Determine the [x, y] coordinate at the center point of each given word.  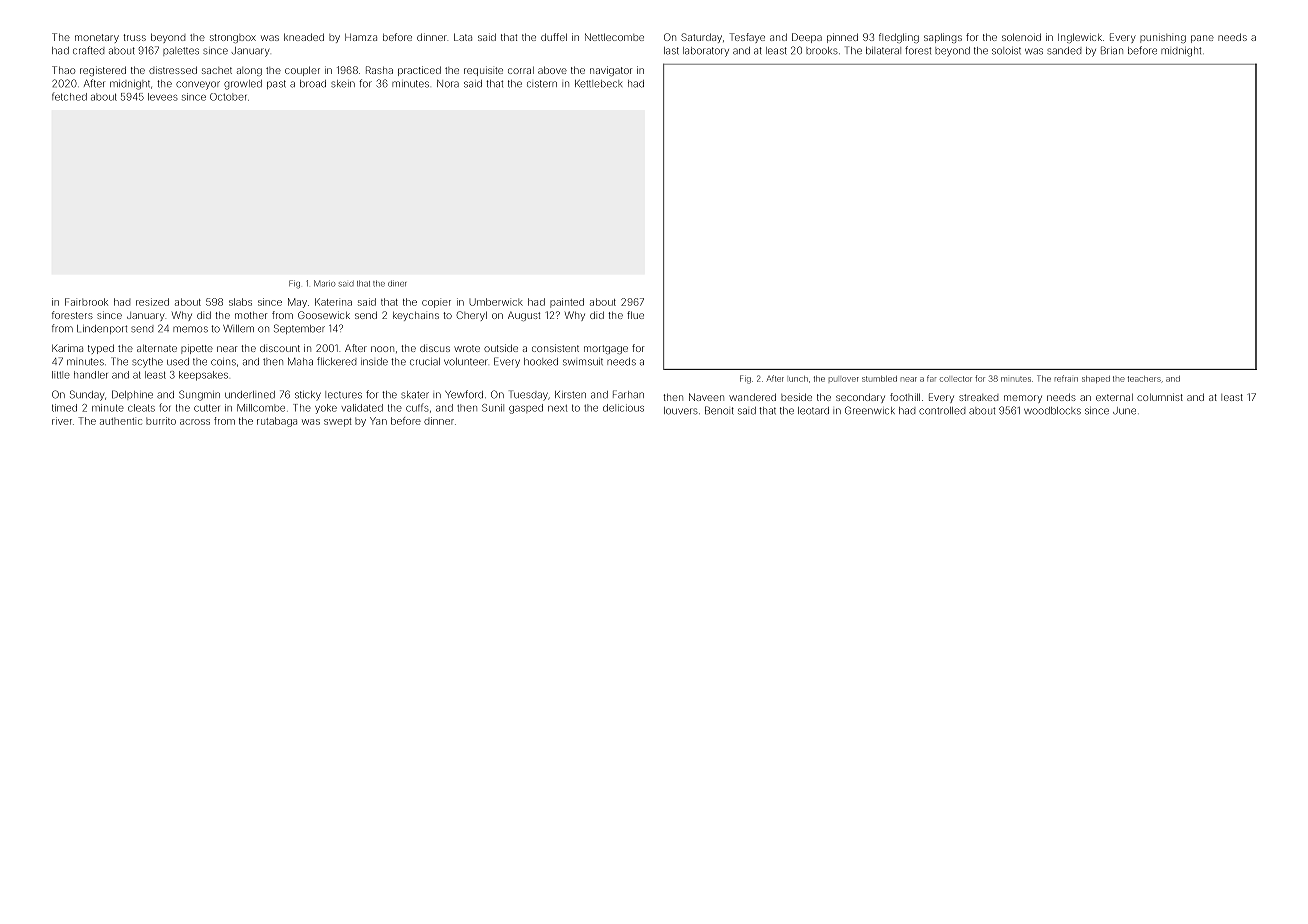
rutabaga [277, 422]
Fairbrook [86, 302]
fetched [69, 96]
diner [397, 283]
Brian [1112, 50]
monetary [97, 38]
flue [635, 315]
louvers [681, 411]
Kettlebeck [598, 84]
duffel [554, 37]
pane [1202, 39]
